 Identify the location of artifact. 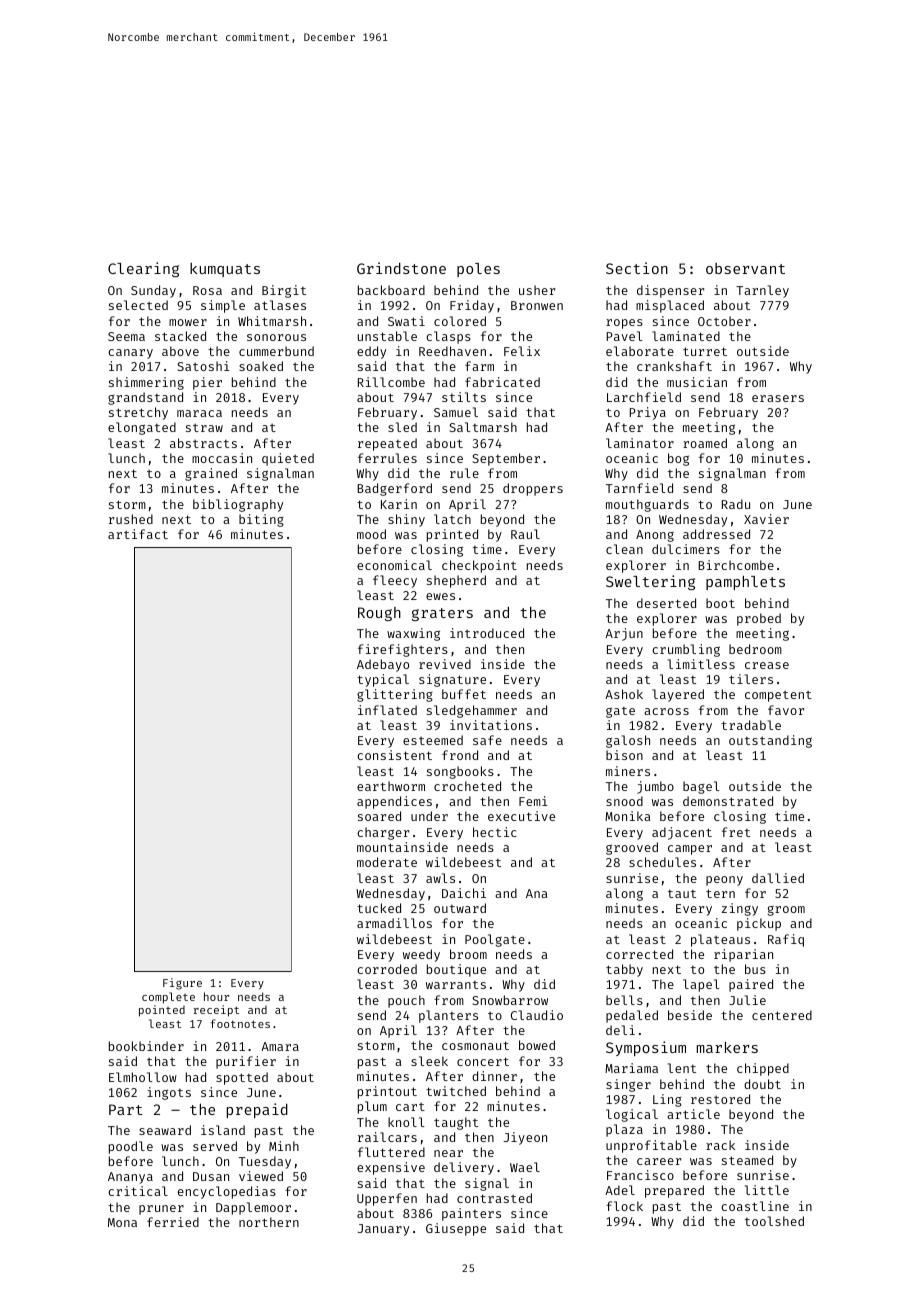
(138, 534).
